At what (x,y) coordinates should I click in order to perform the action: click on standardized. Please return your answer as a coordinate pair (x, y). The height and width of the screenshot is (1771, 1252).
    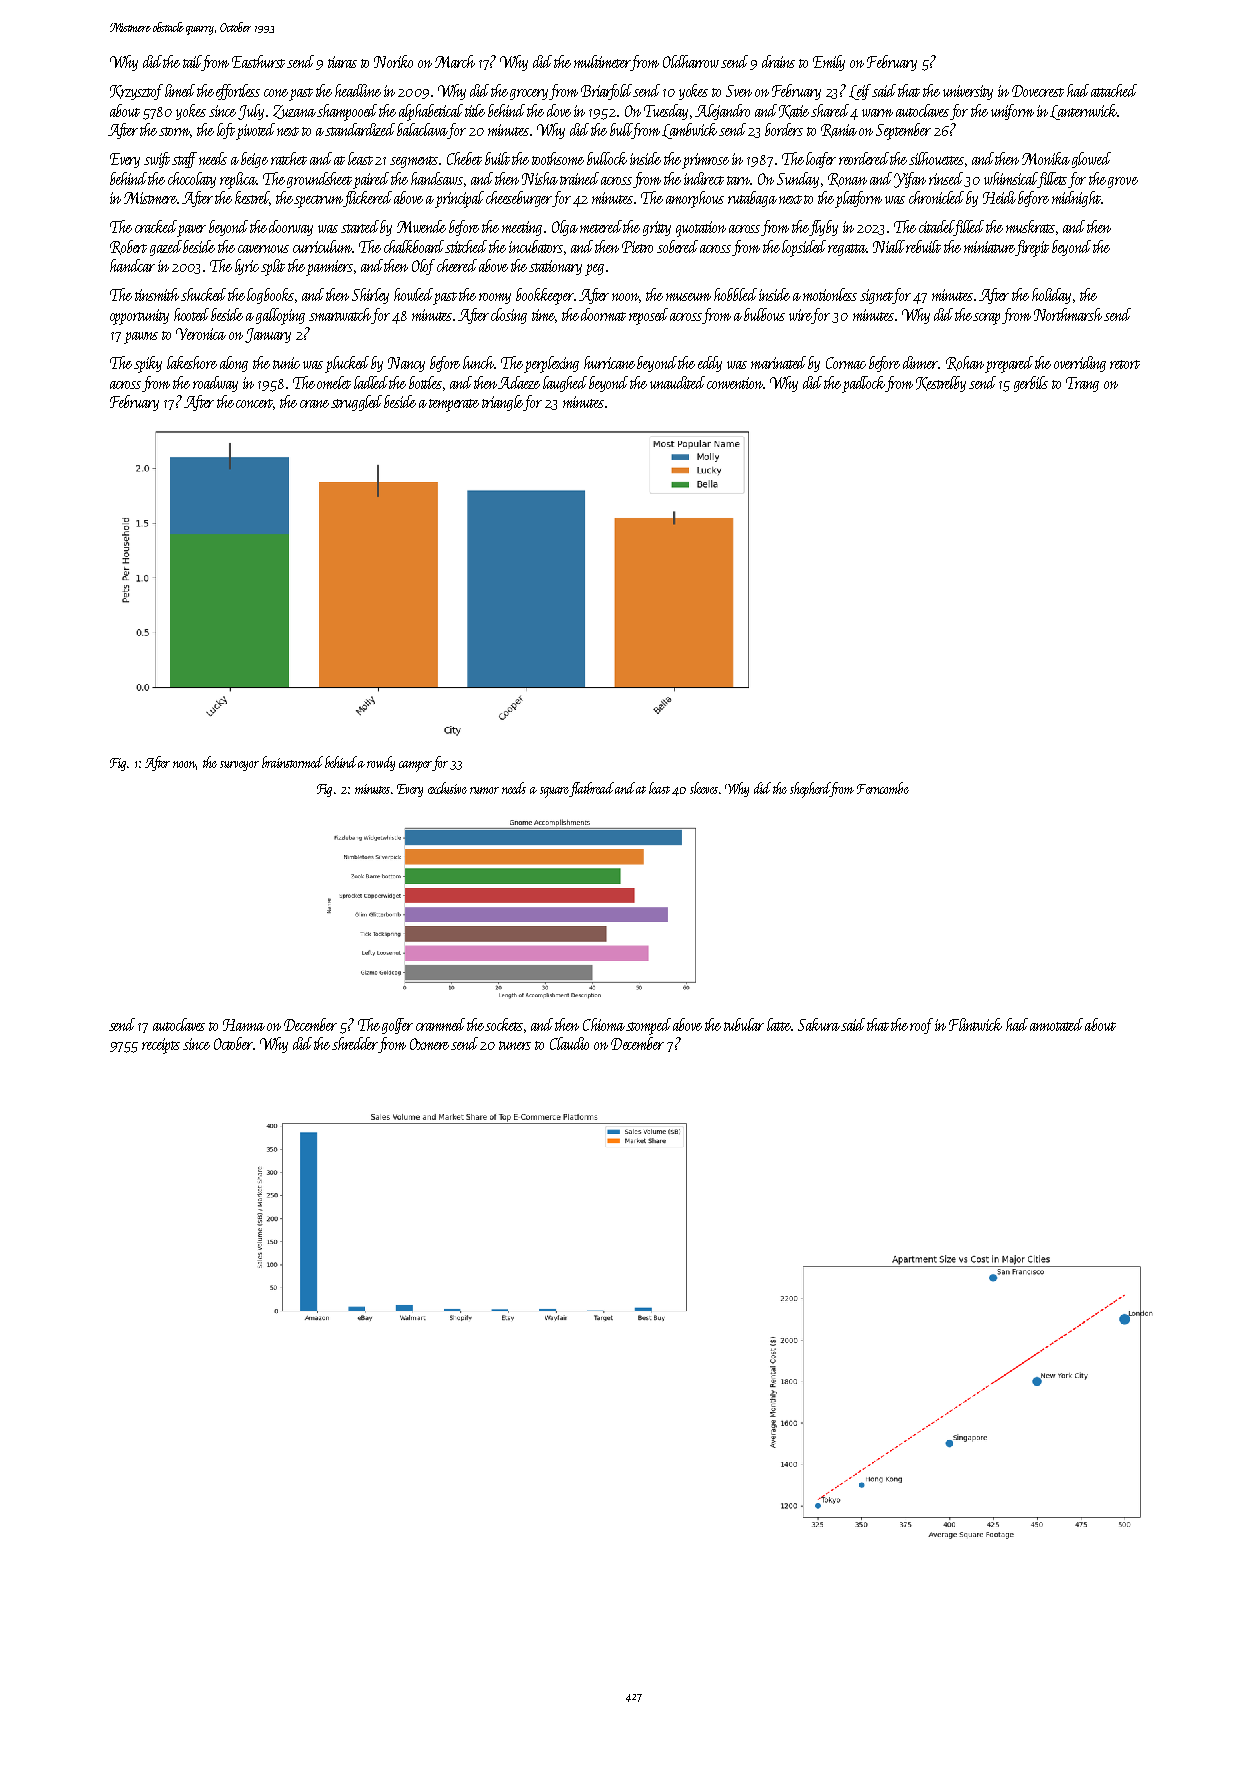
    Looking at the image, I should click on (360, 129).
